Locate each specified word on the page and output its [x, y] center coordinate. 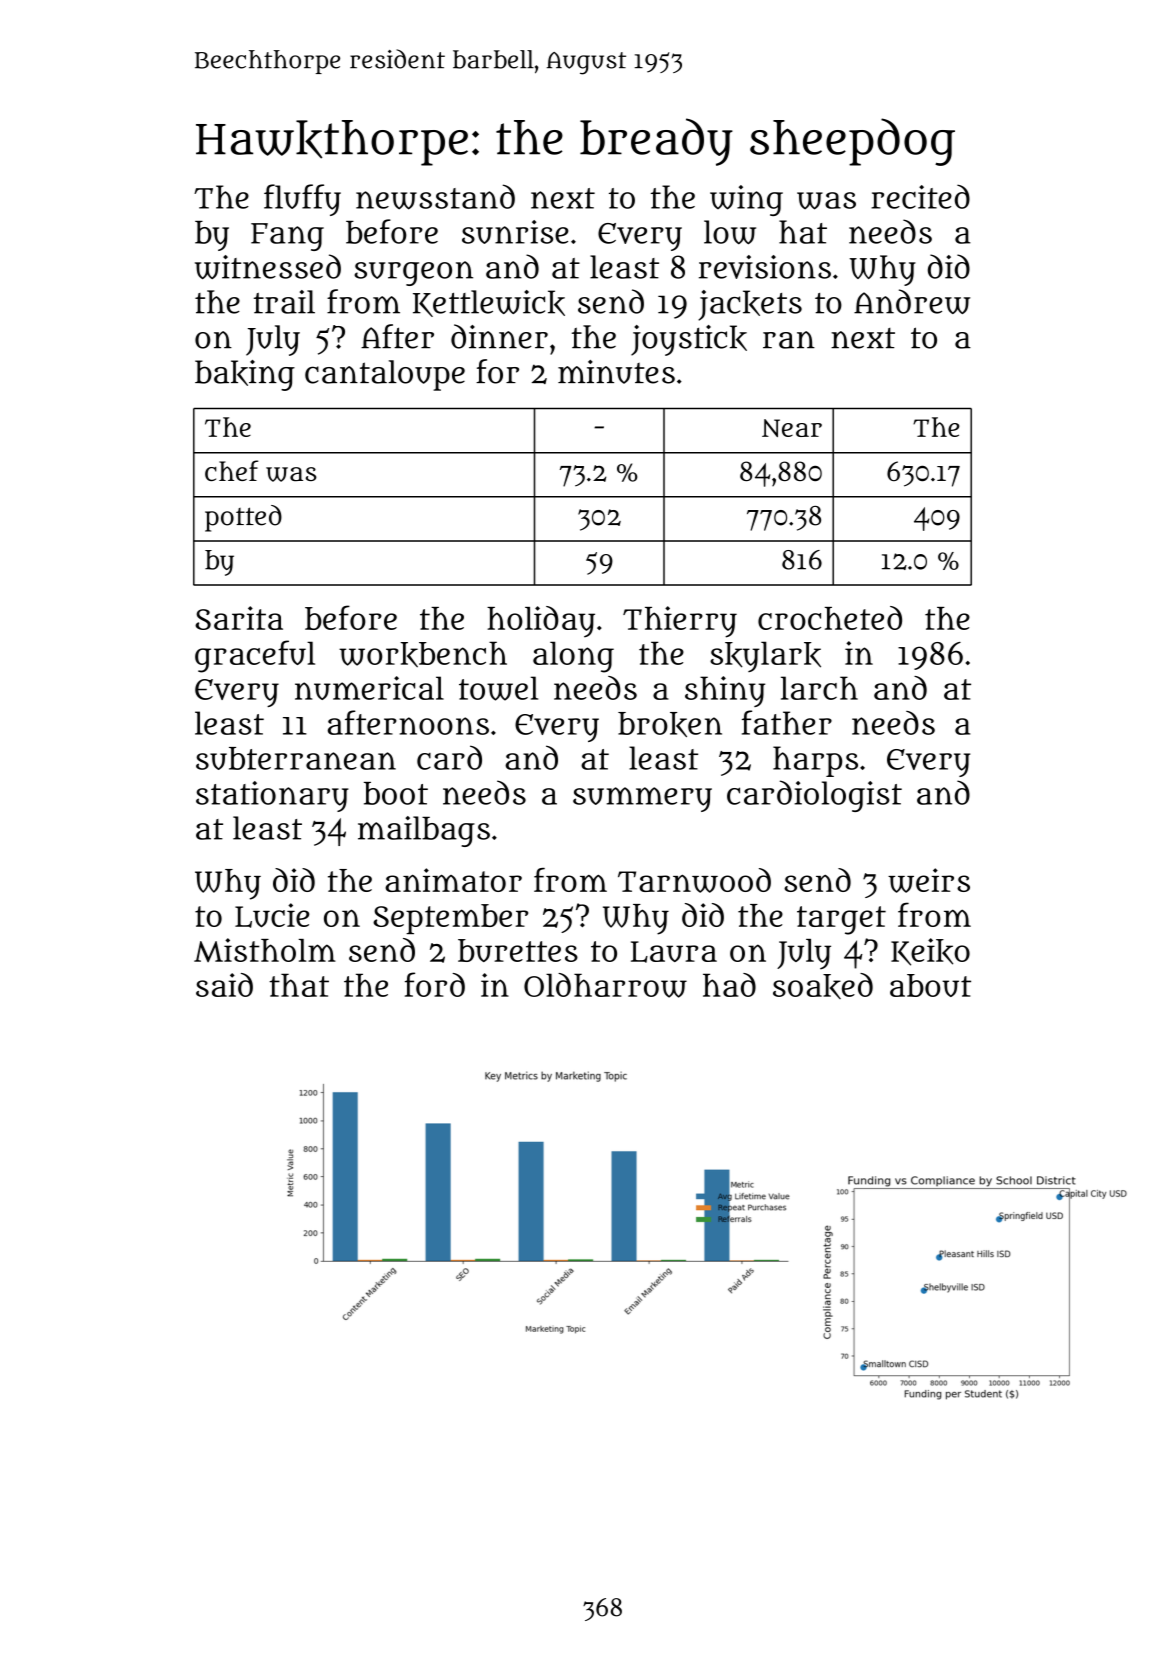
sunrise [515, 232]
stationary [272, 796]
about [930, 985]
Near [792, 428]
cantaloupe [385, 375]
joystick [689, 340]
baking [245, 375]
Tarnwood [694, 880]
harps [815, 761]
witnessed [268, 266]
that [299, 985]
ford [435, 984]
